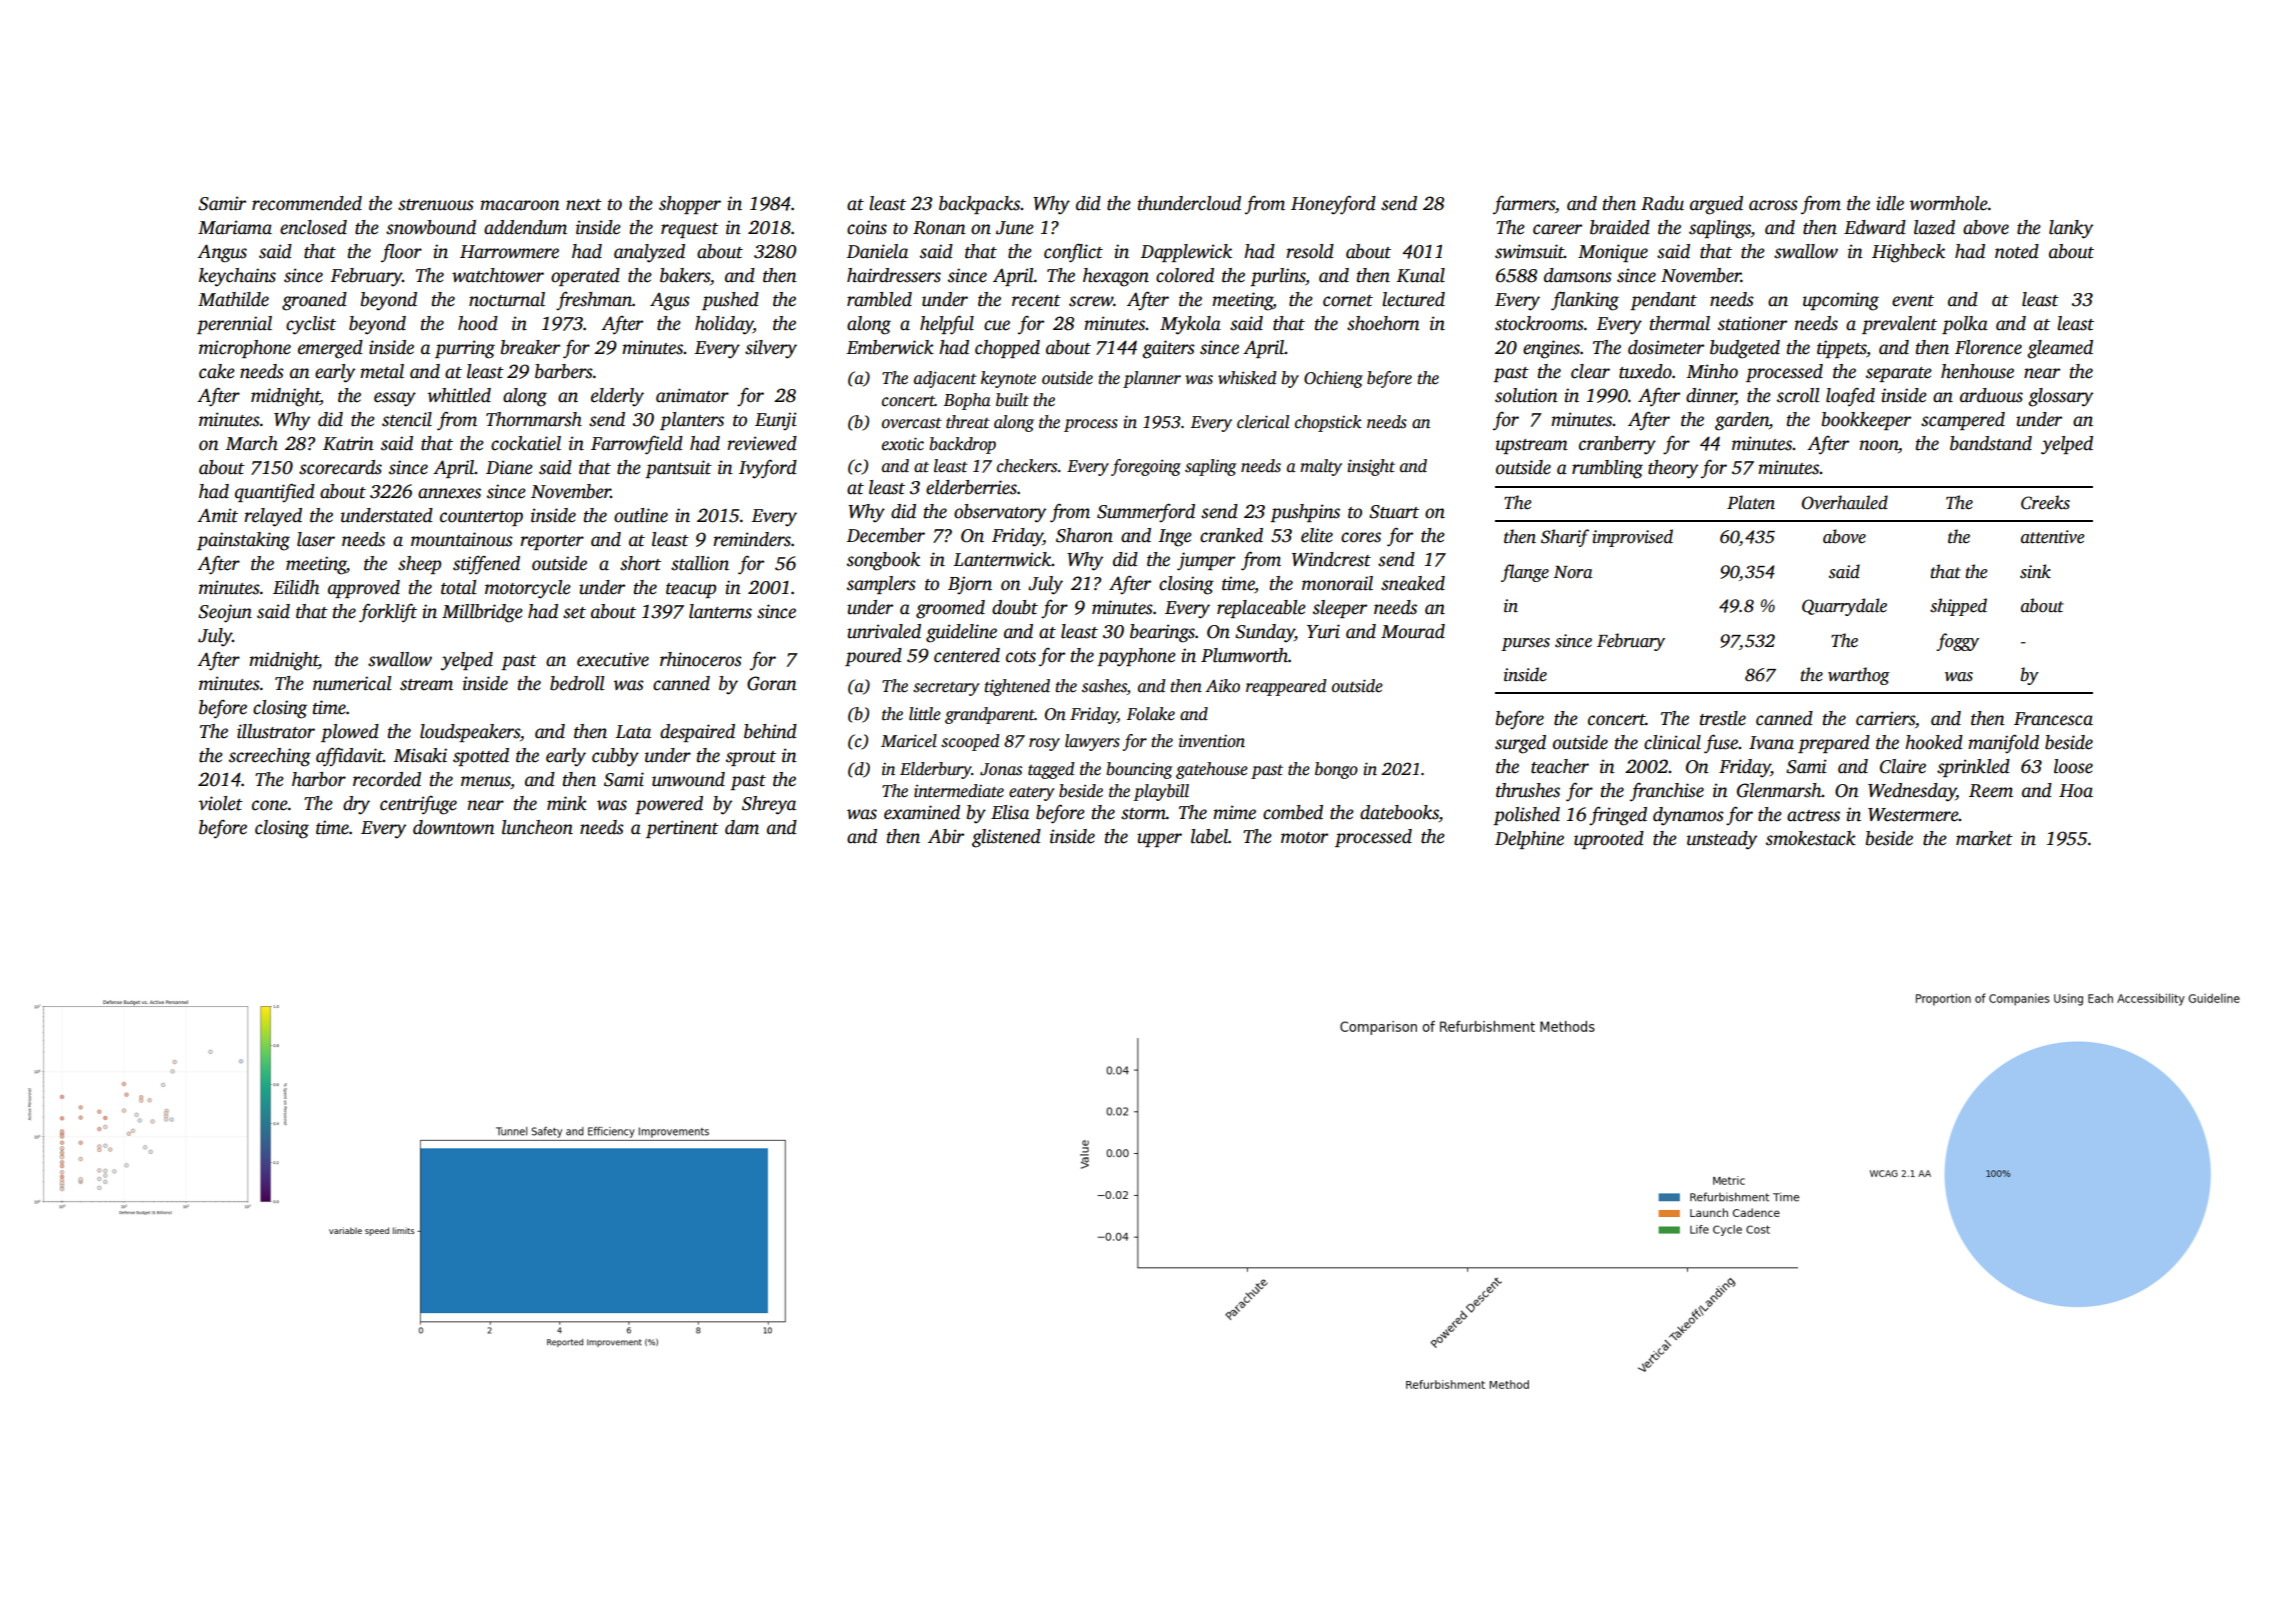 Image resolution: width=2292 pixels, height=1620 pixels. I want to click on illustrator, so click(276, 731).
